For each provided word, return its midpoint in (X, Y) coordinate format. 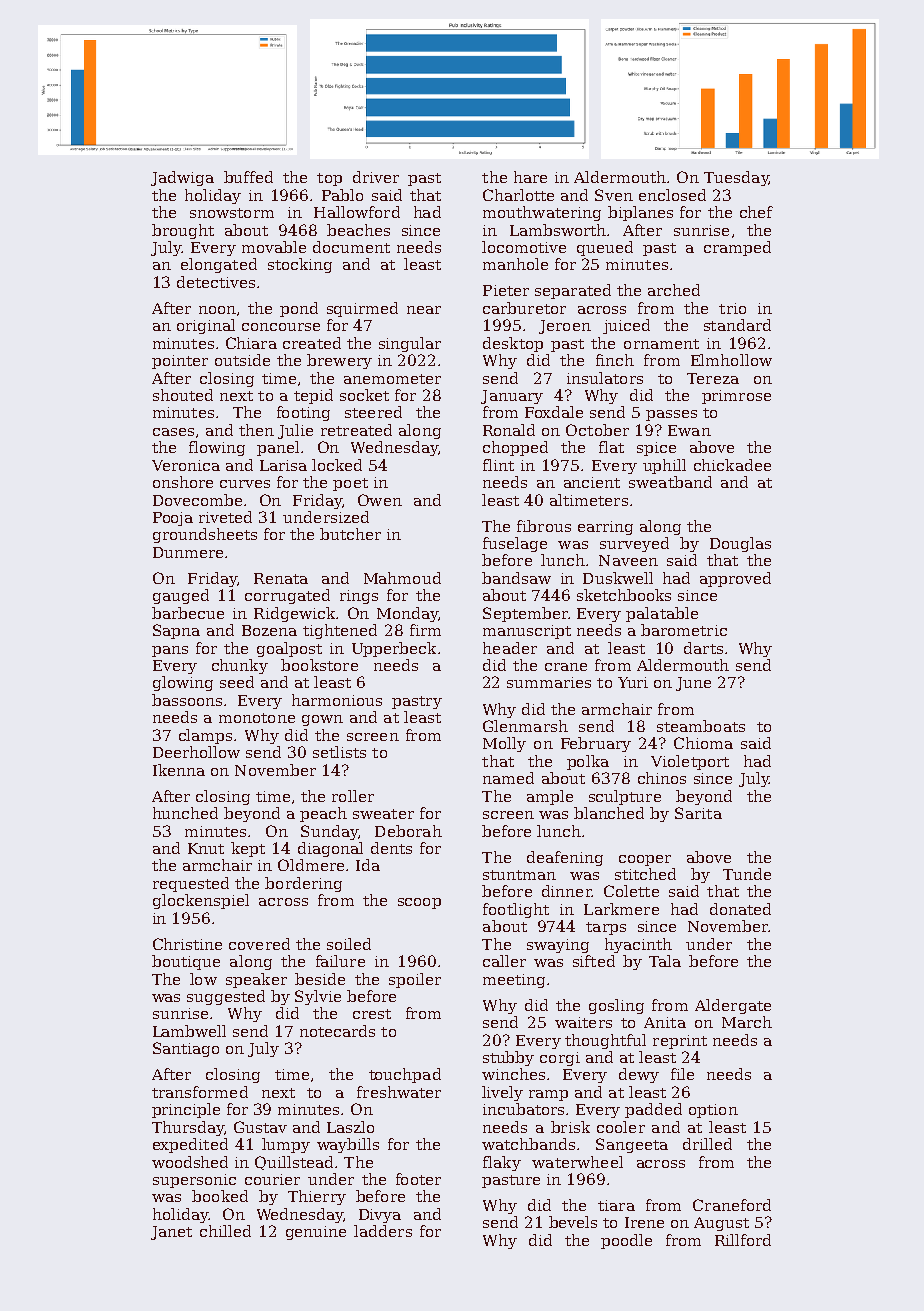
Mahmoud (402, 578)
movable (274, 247)
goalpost (289, 649)
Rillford (743, 1240)
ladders (383, 1231)
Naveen (628, 560)
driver (376, 177)
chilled (225, 1231)
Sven (614, 195)
